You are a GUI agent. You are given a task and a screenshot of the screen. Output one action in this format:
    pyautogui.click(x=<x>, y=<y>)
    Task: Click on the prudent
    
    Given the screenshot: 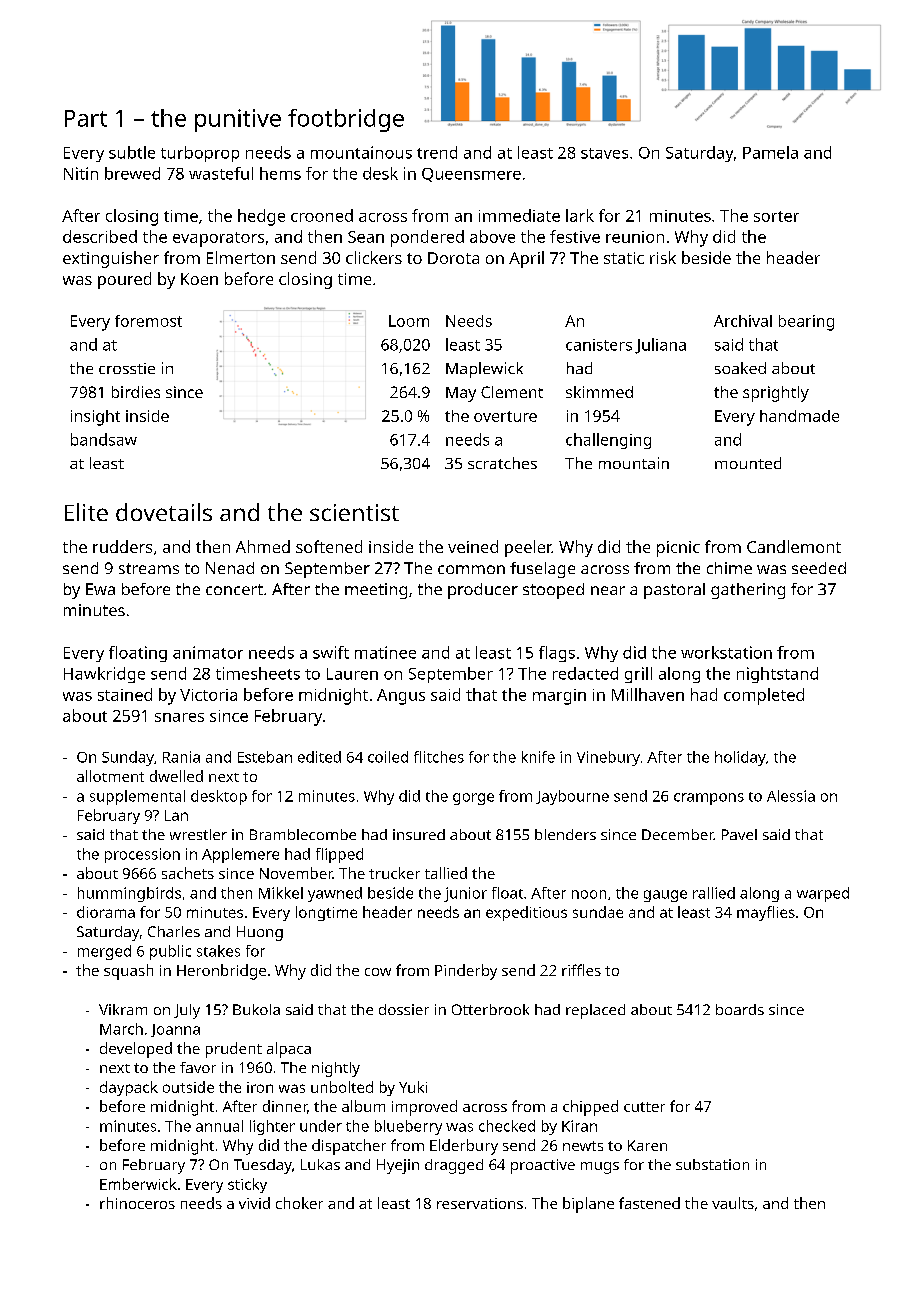 What is the action you would take?
    pyautogui.click(x=234, y=1050)
